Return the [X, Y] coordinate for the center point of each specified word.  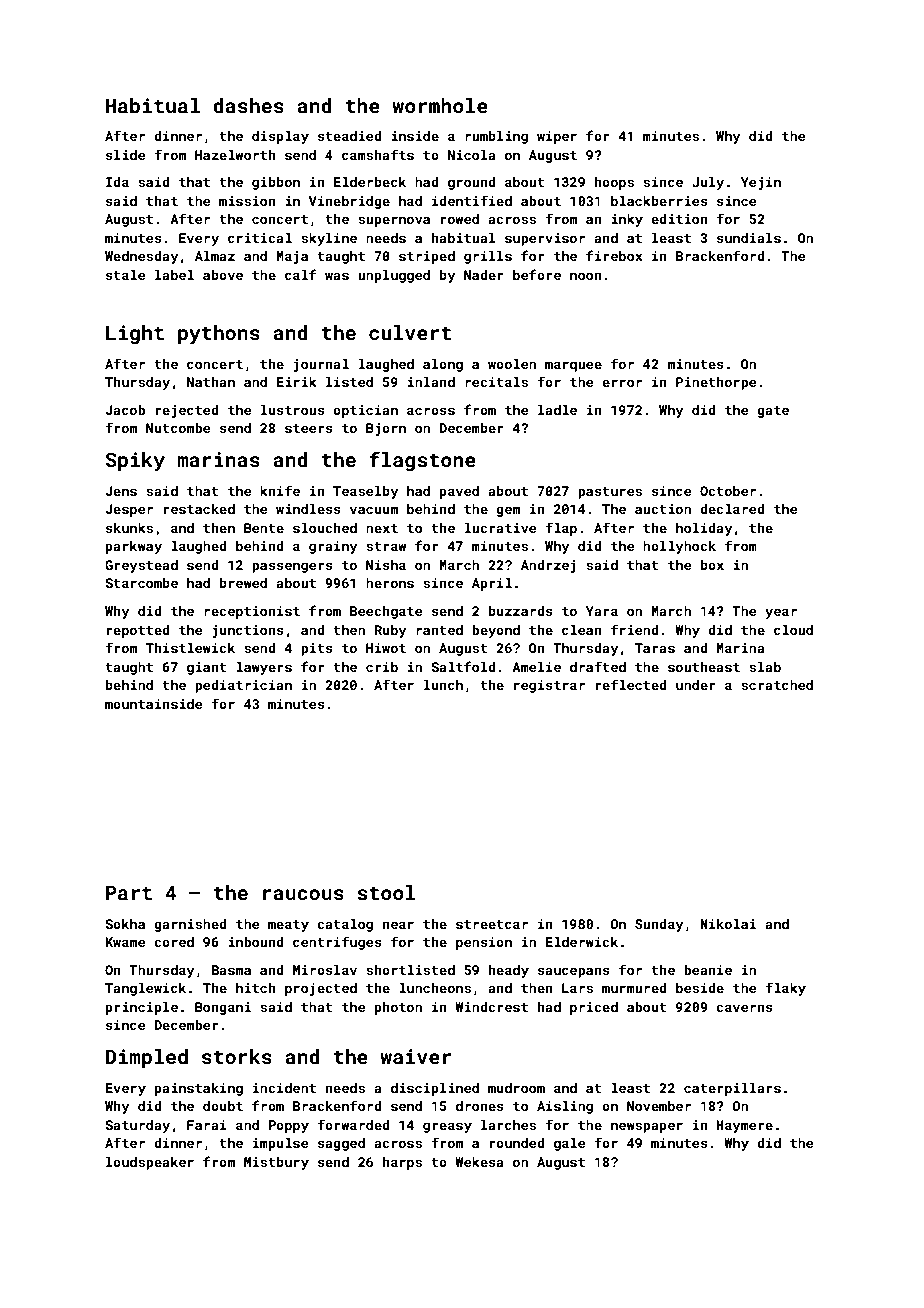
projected [321, 989]
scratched [777, 685]
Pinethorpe [716, 383]
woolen [512, 364]
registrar [549, 686]
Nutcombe [178, 428]
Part [129, 893]
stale [125, 275]
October [728, 491]
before [537, 274]
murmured [634, 988]
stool [386, 892]
